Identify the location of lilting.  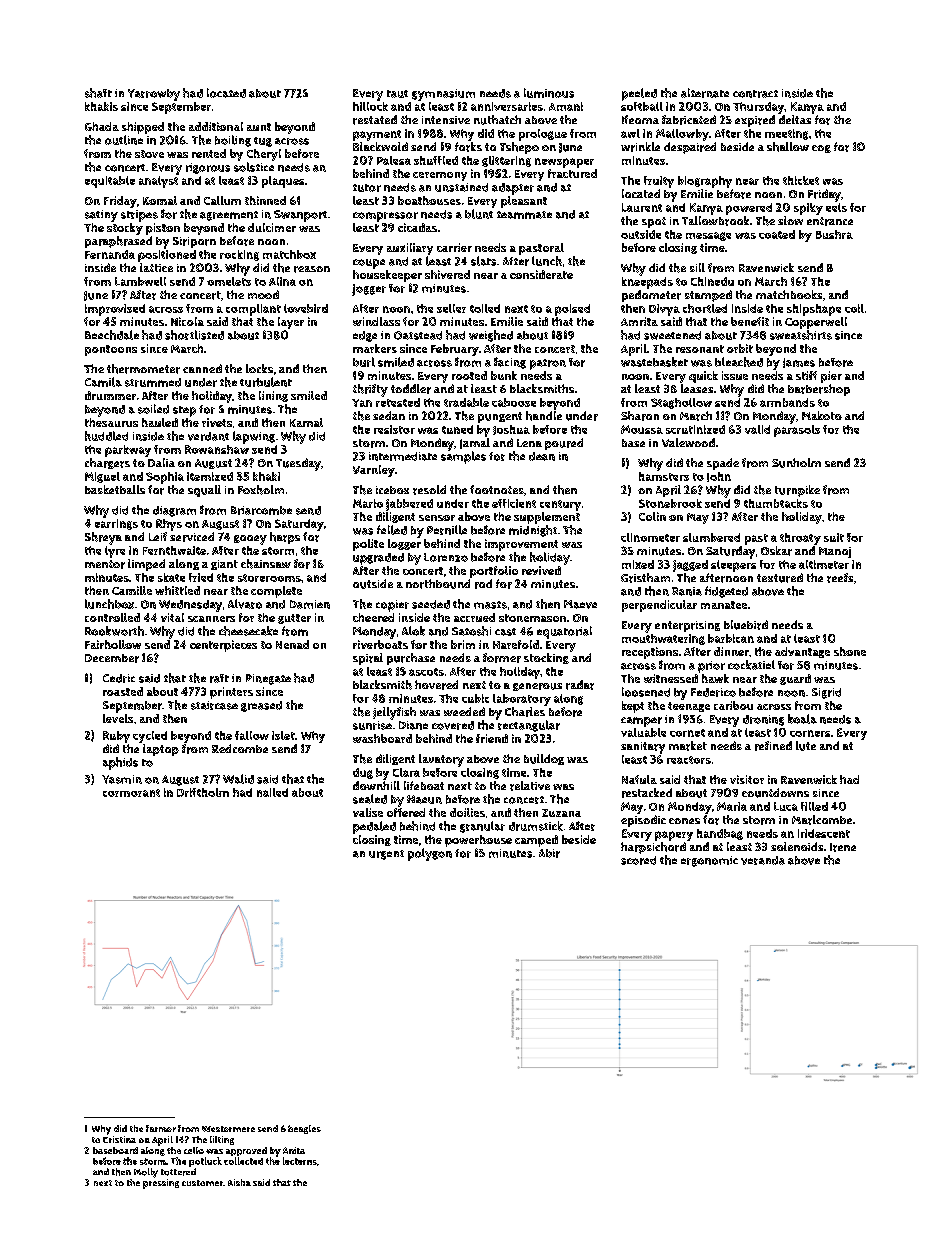
(222, 1140).
